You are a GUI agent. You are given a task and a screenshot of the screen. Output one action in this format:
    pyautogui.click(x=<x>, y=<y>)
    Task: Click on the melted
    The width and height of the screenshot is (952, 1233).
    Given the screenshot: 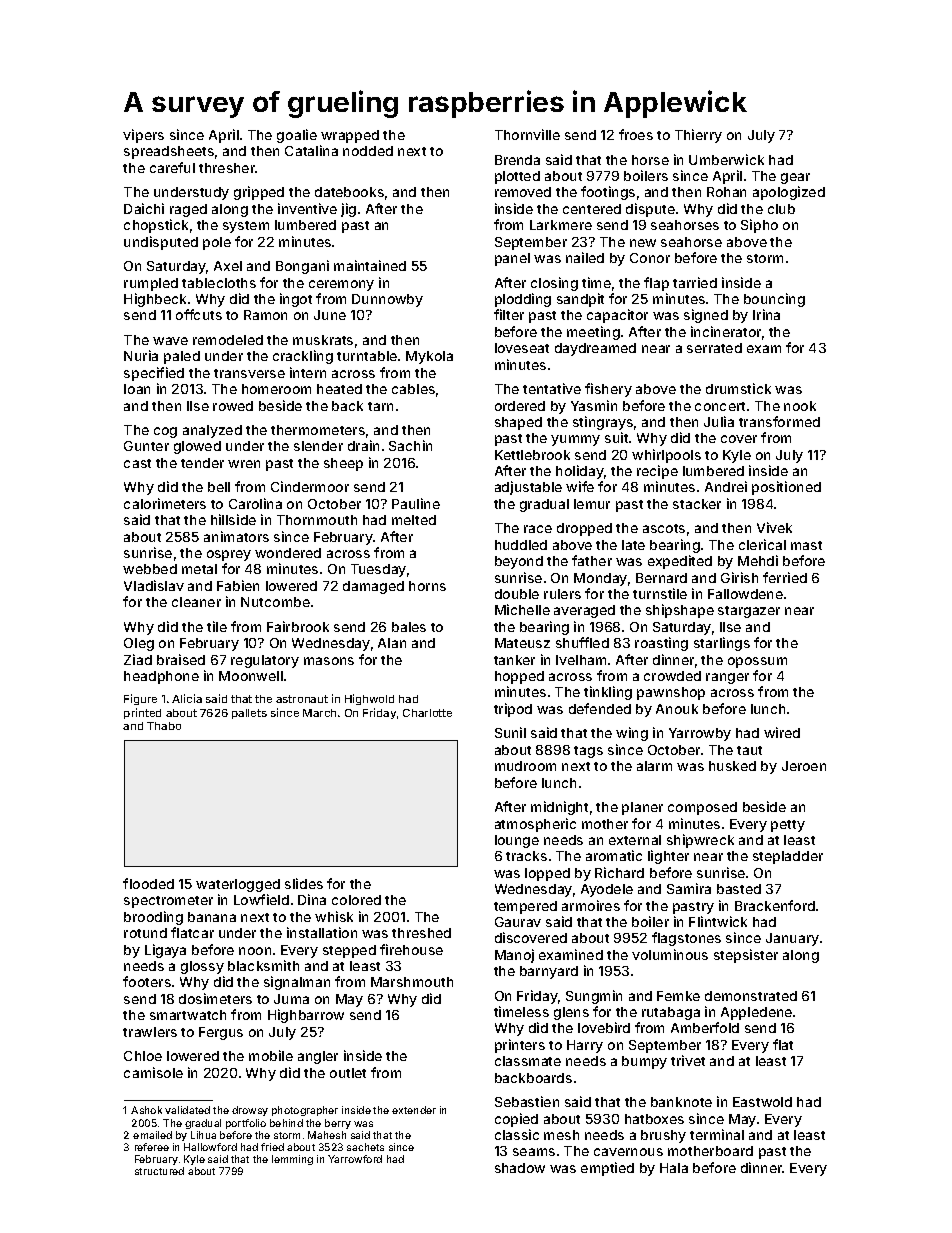 What is the action you would take?
    pyautogui.click(x=414, y=520)
